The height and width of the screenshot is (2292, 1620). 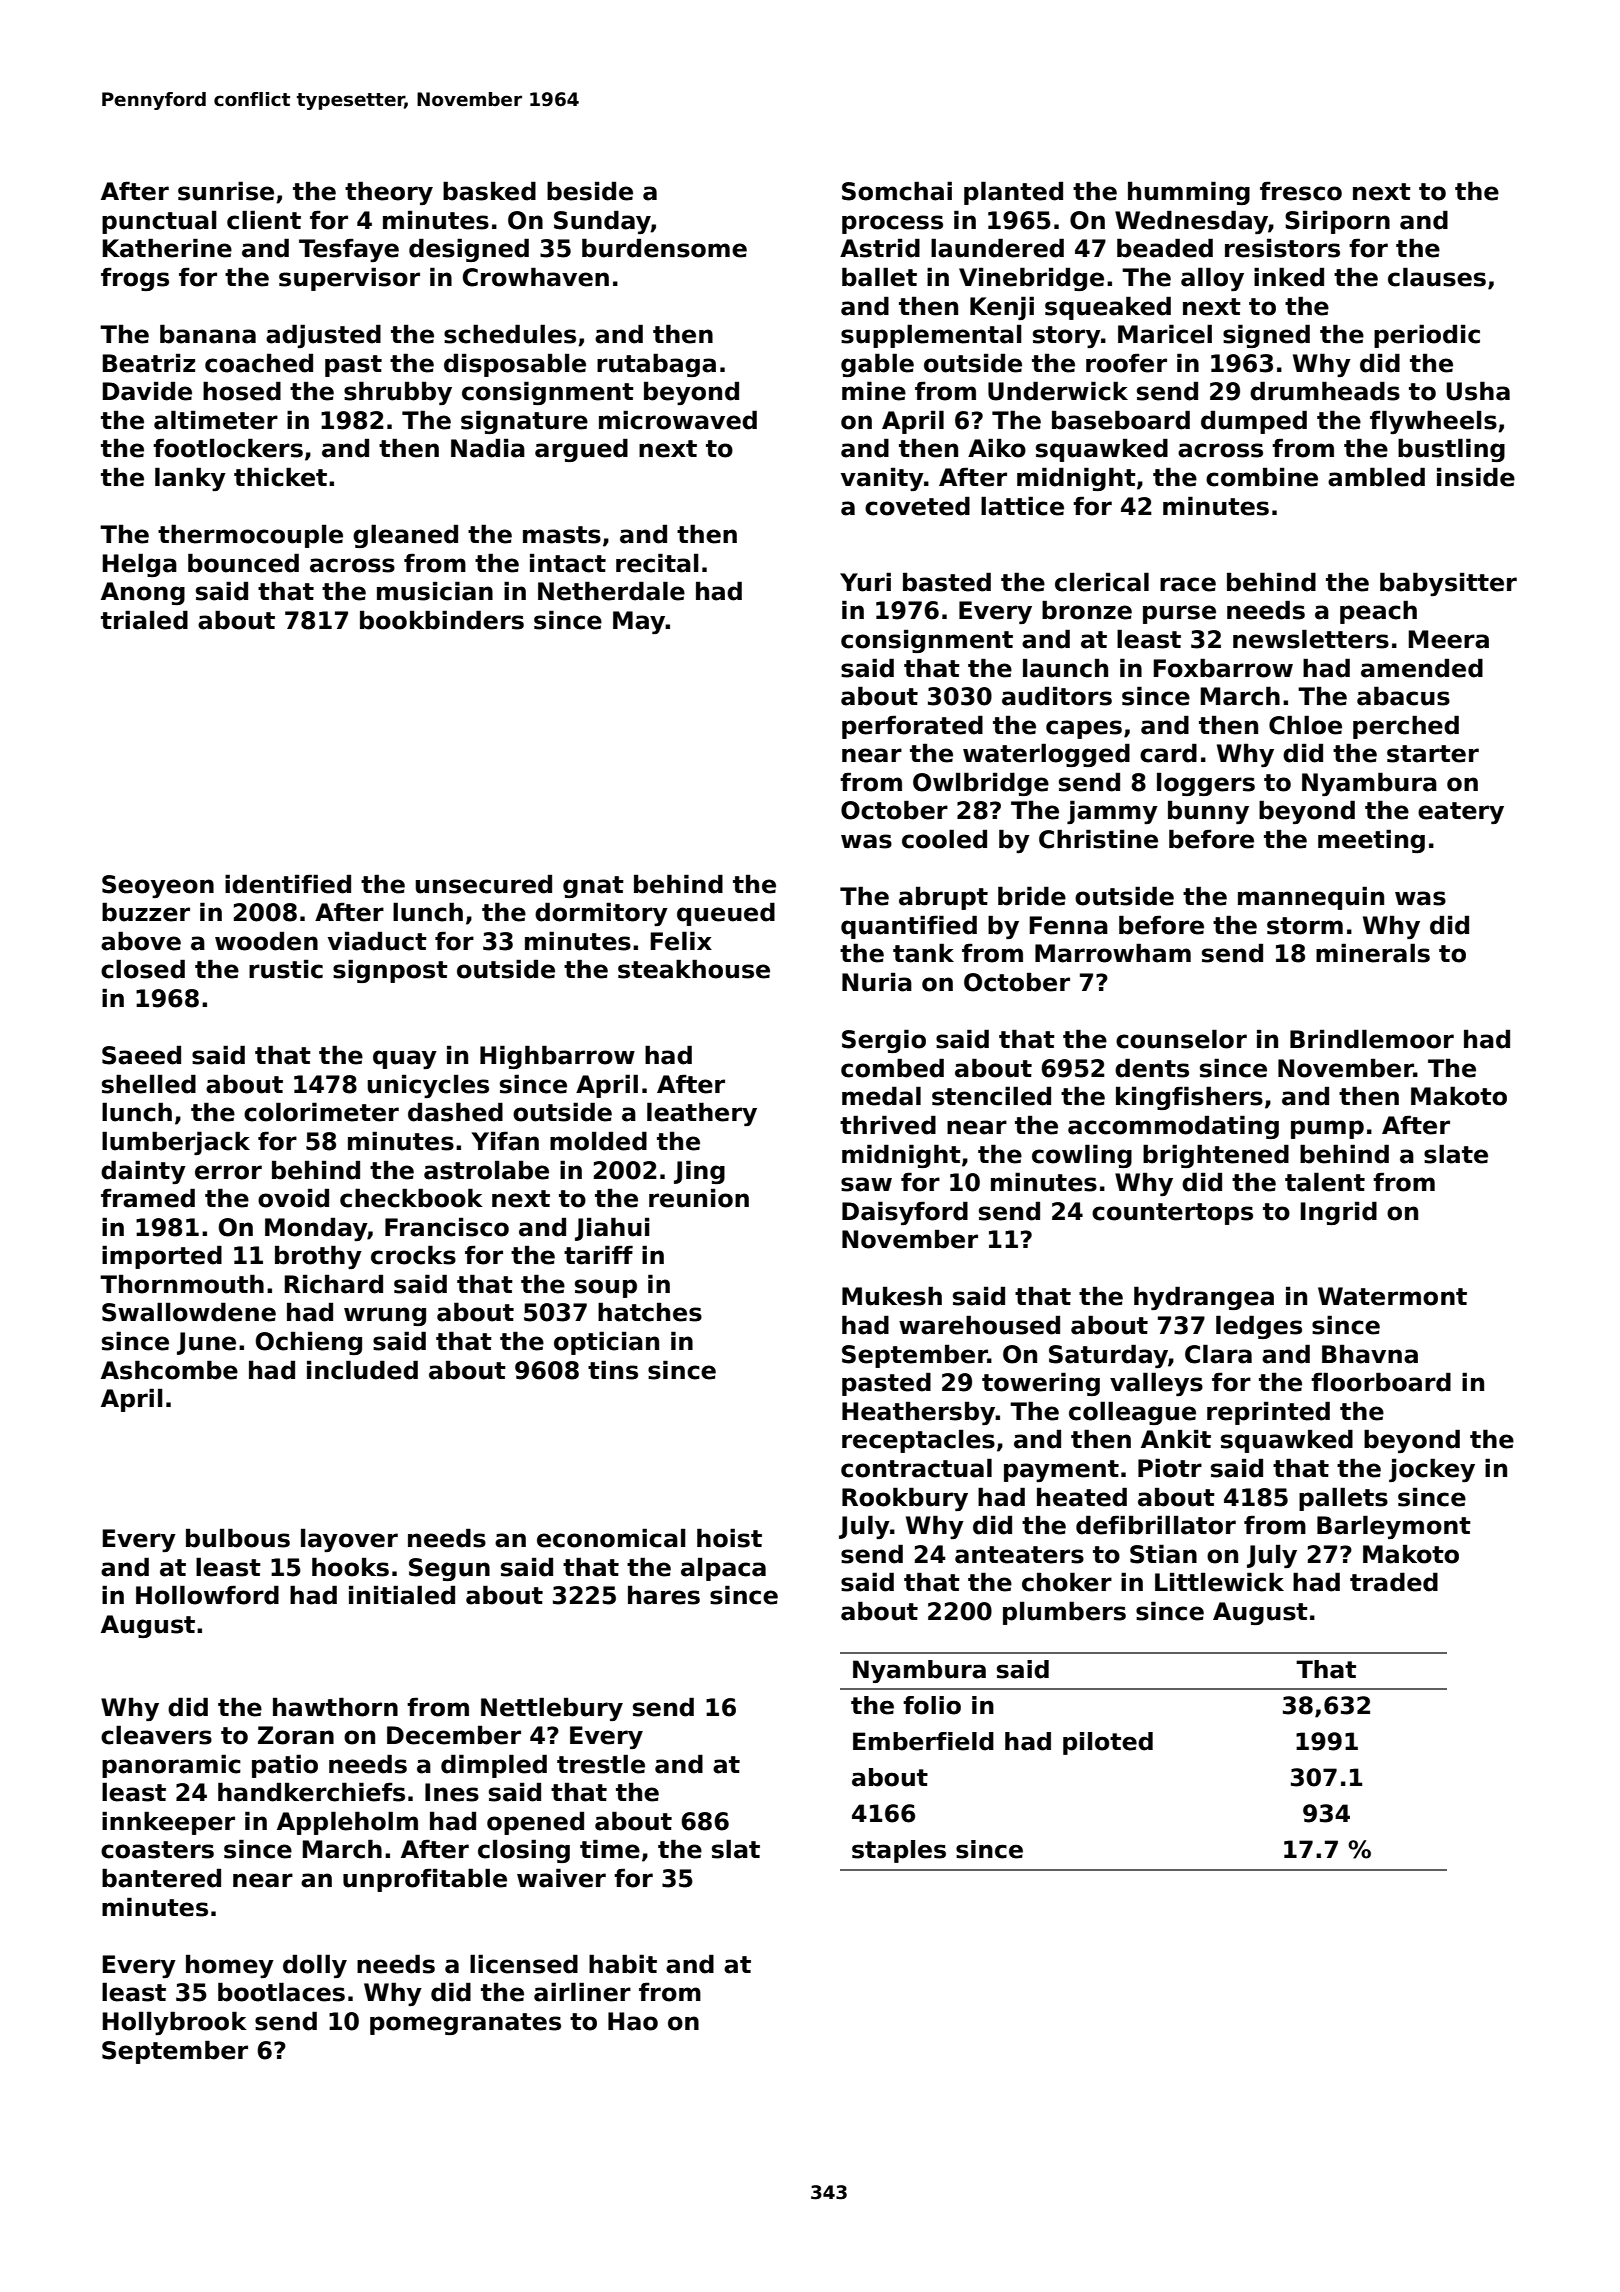 I want to click on warehoused, so click(x=979, y=1325).
